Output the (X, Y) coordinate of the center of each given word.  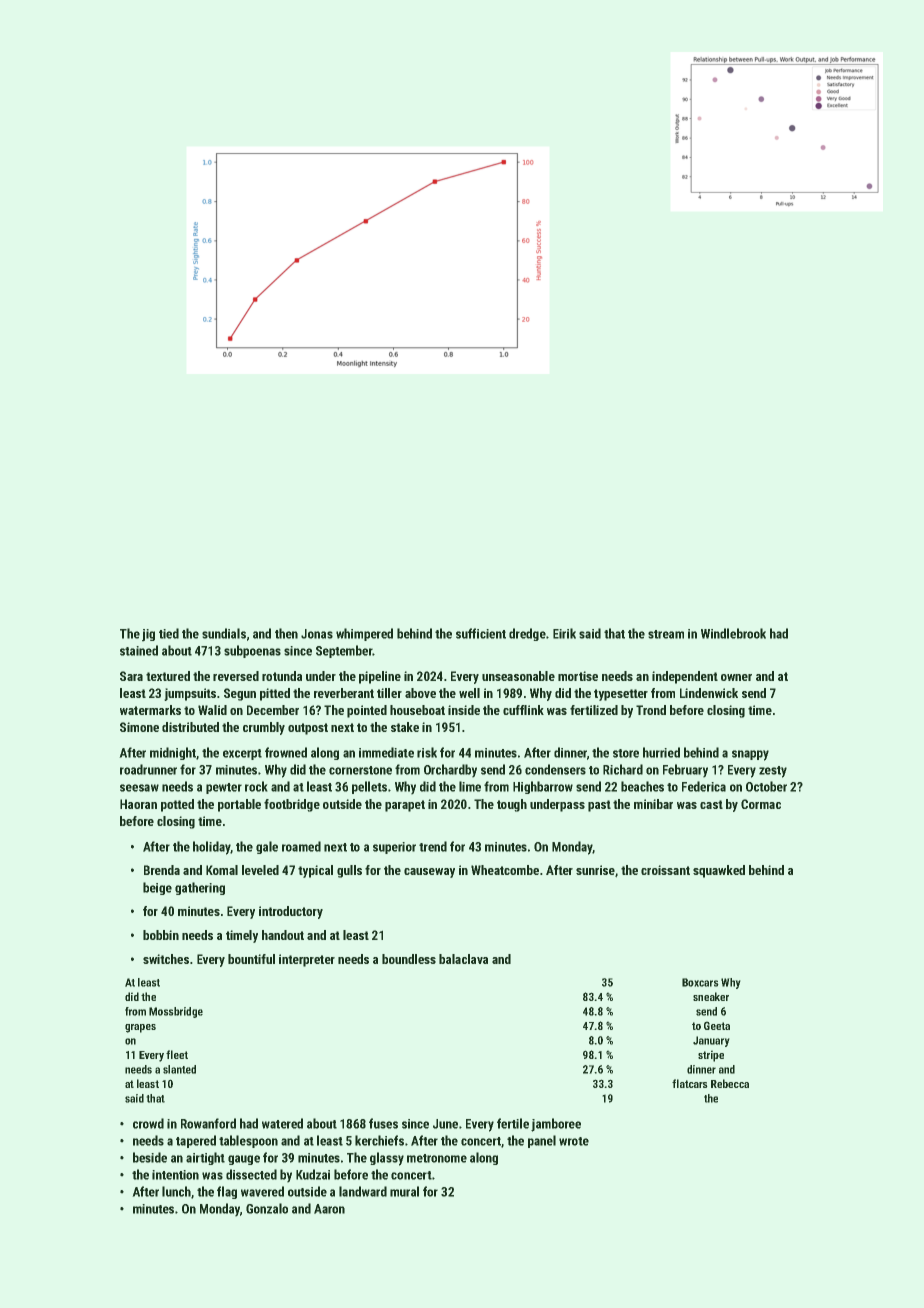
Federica (704, 786)
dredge (527, 634)
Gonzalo (267, 1208)
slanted (179, 1069)
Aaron (329, 1209)
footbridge (292, 805)
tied (169, 633)
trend (433, 846)
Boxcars (700, 982)
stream (666, 634)
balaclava (463, 959)
